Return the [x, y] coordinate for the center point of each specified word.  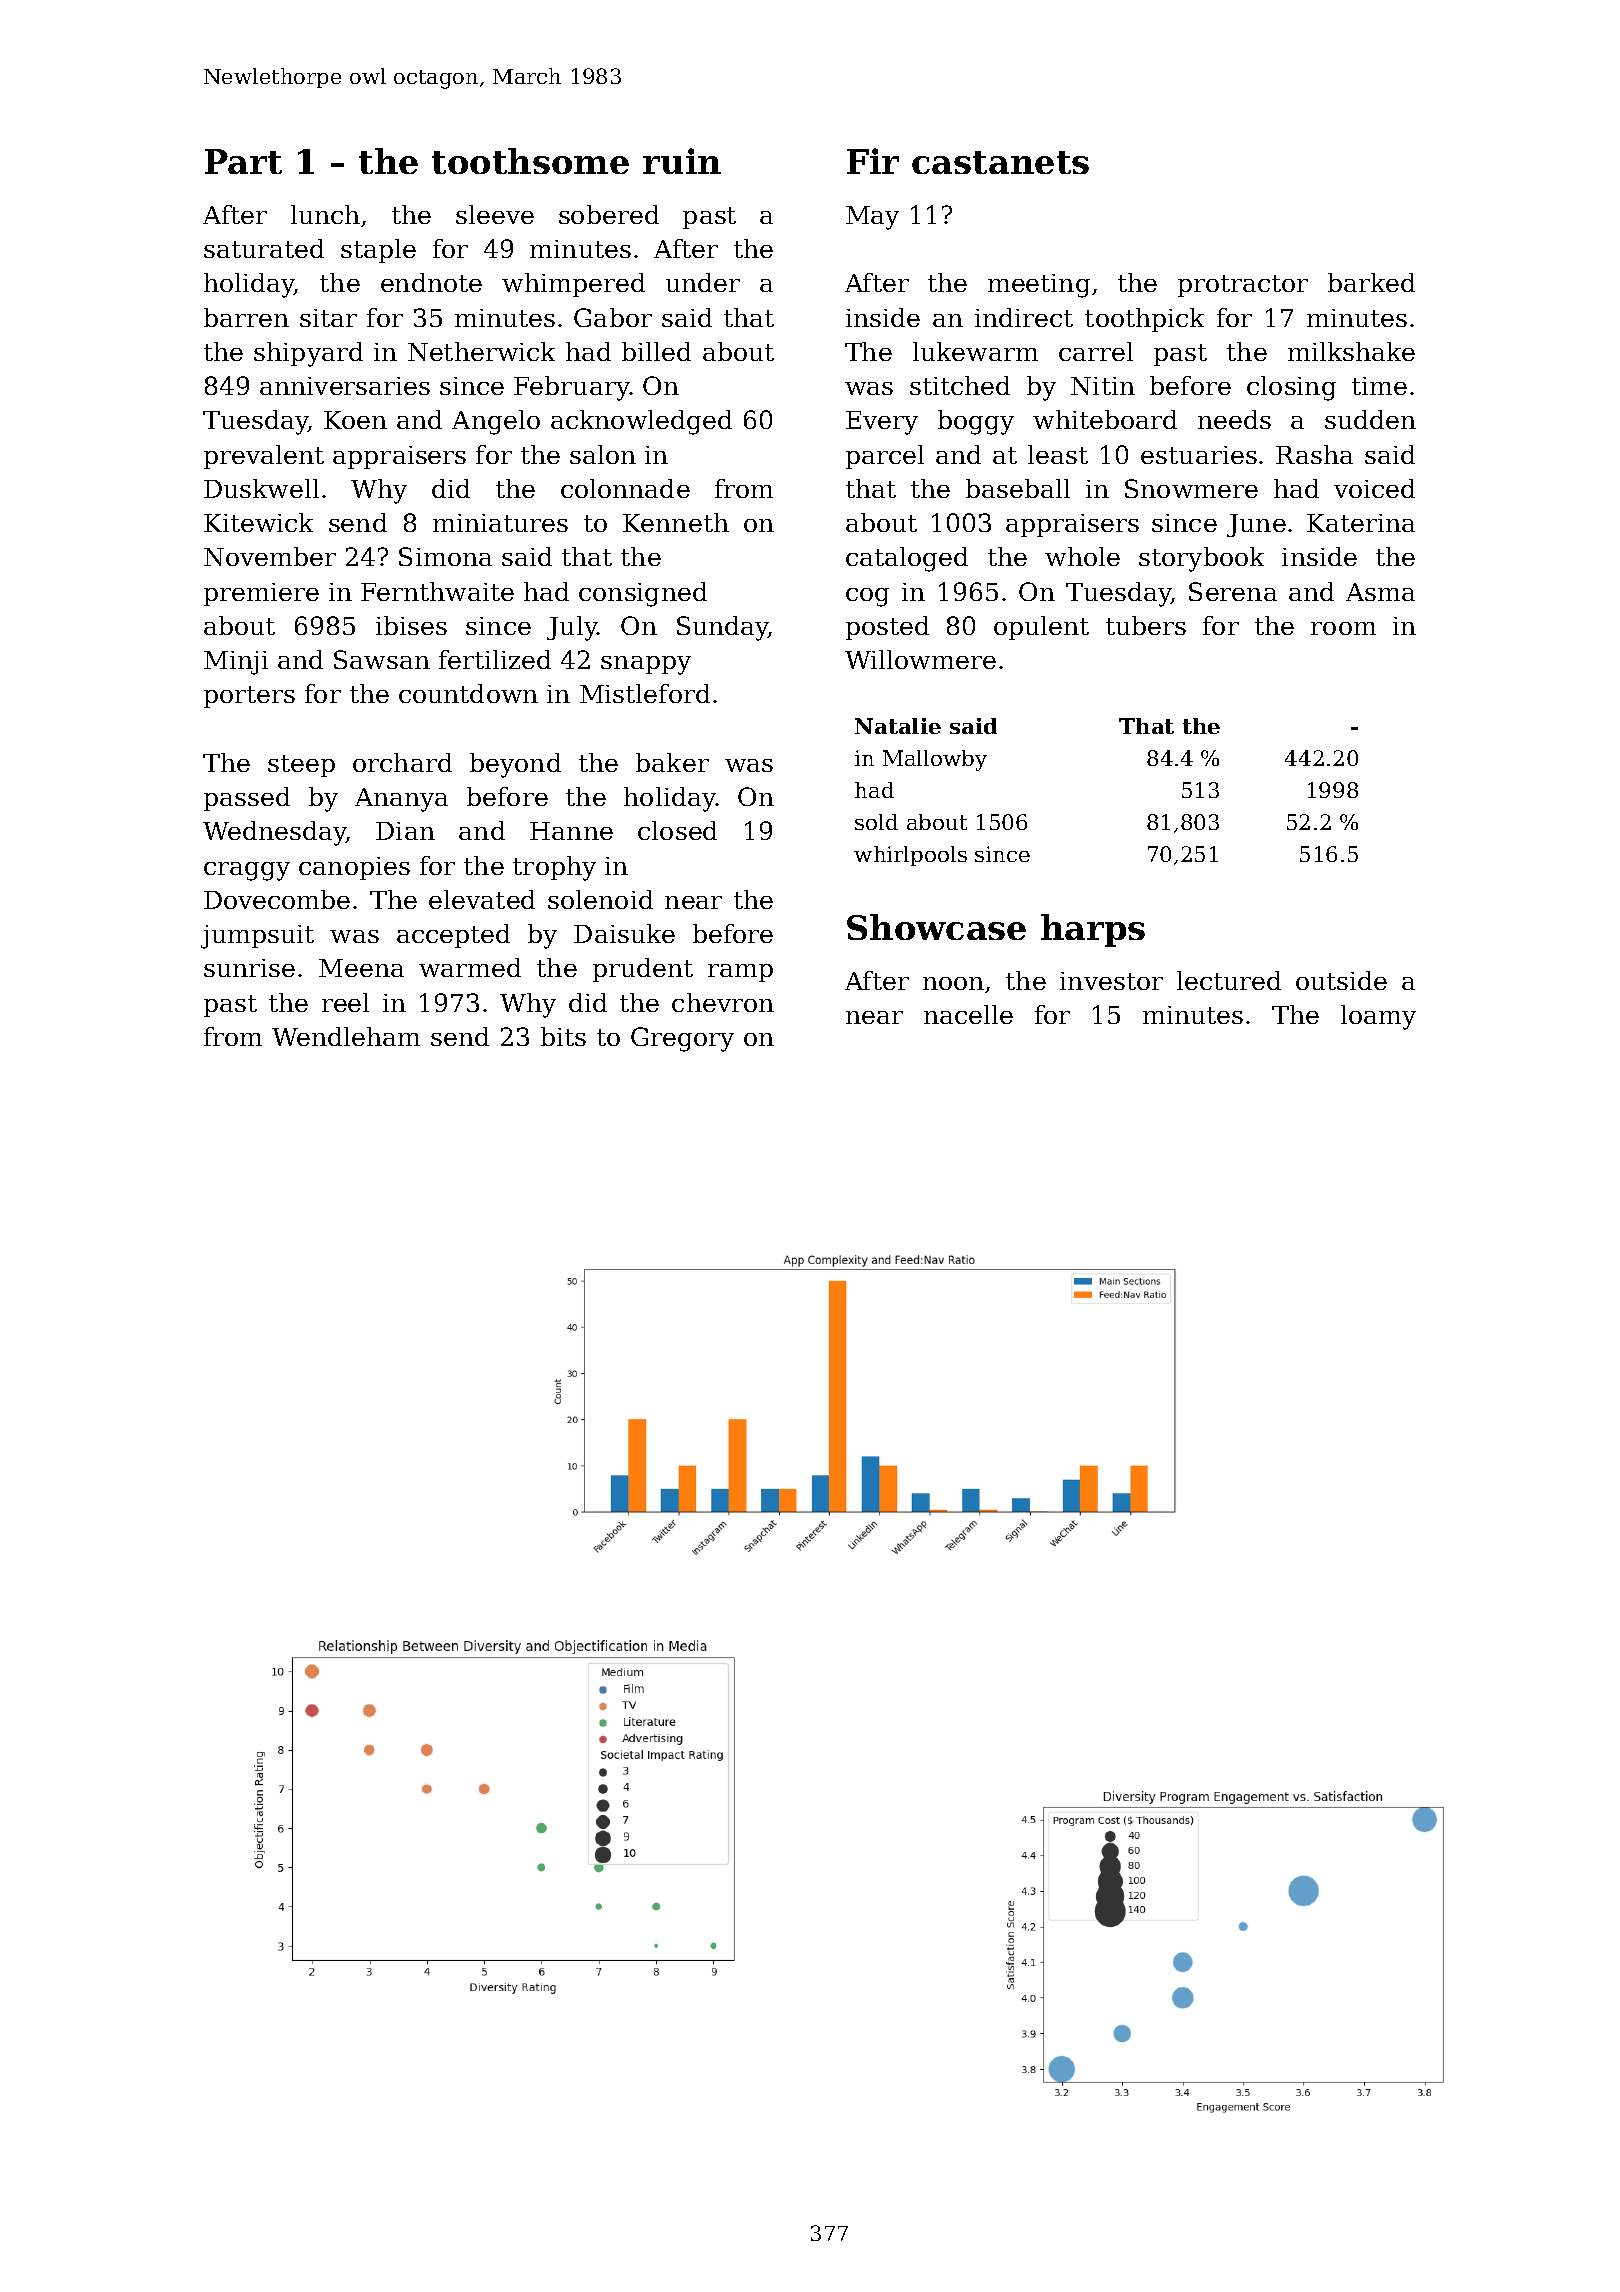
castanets [1000, 162]
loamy [1378, 1017]
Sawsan [382, 659]
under [703, 282]
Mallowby [935, 760]
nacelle [968, 1014]
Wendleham [346, 1036]
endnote [431, 282]
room [1343, 628]
